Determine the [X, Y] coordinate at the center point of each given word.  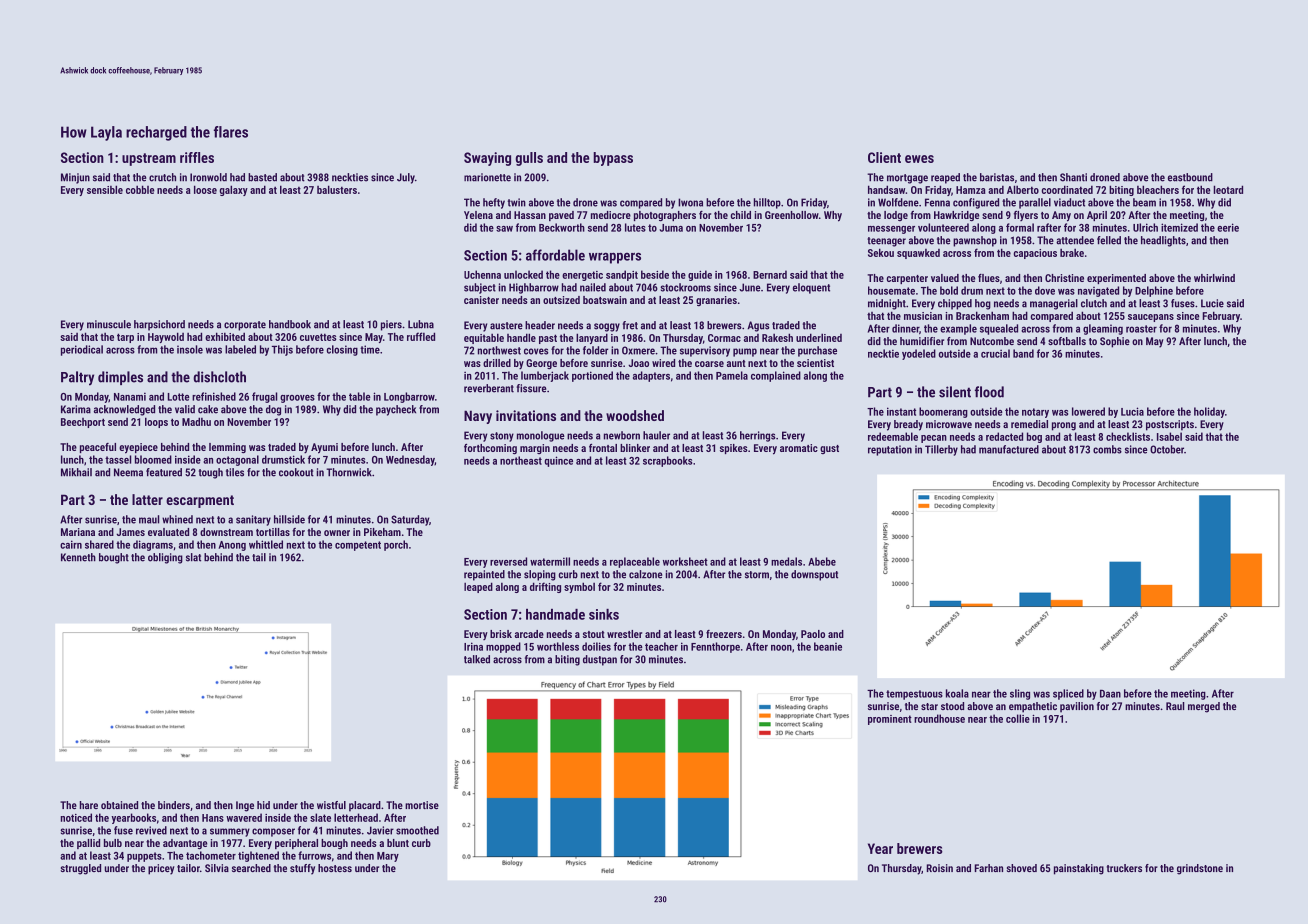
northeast [521, 460]
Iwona [690, 202]
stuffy [302, 869]
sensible [105, 189]
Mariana [78, 532]
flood [989, 392]
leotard [1228, 189]
